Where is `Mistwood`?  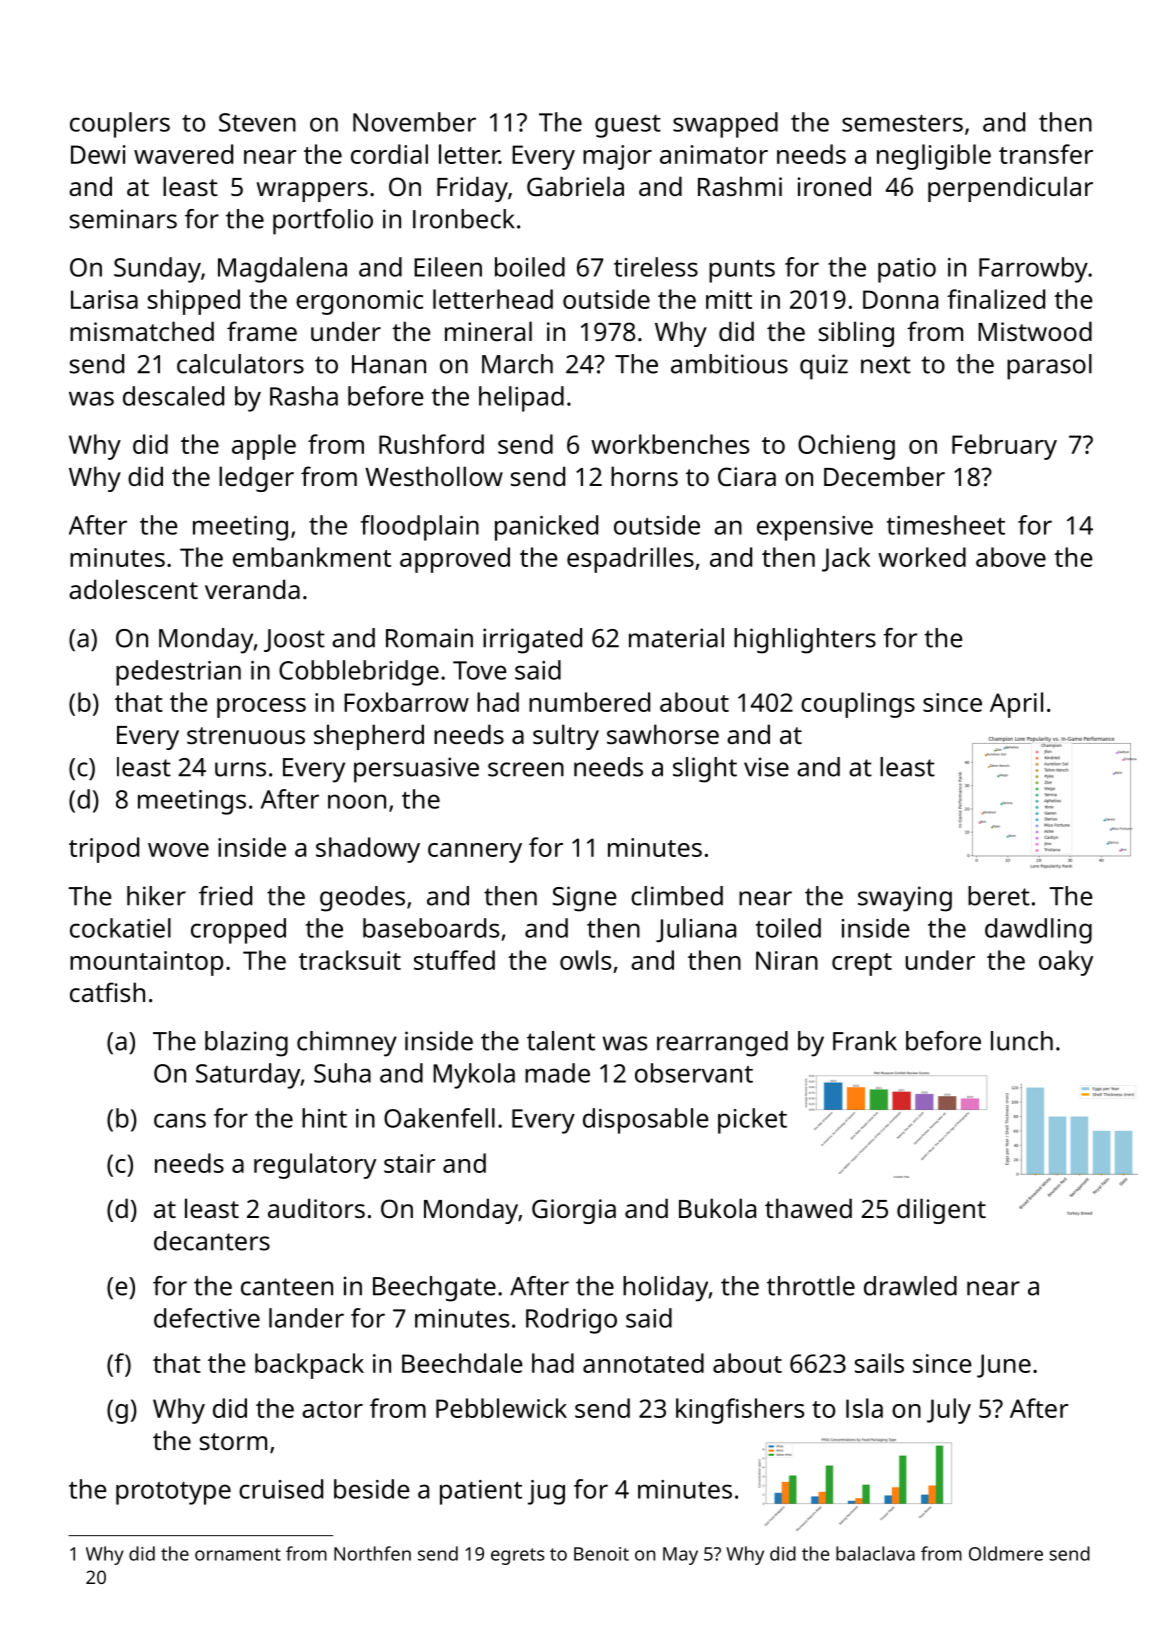
Mistwood is located at coordinates (1035, 331).
